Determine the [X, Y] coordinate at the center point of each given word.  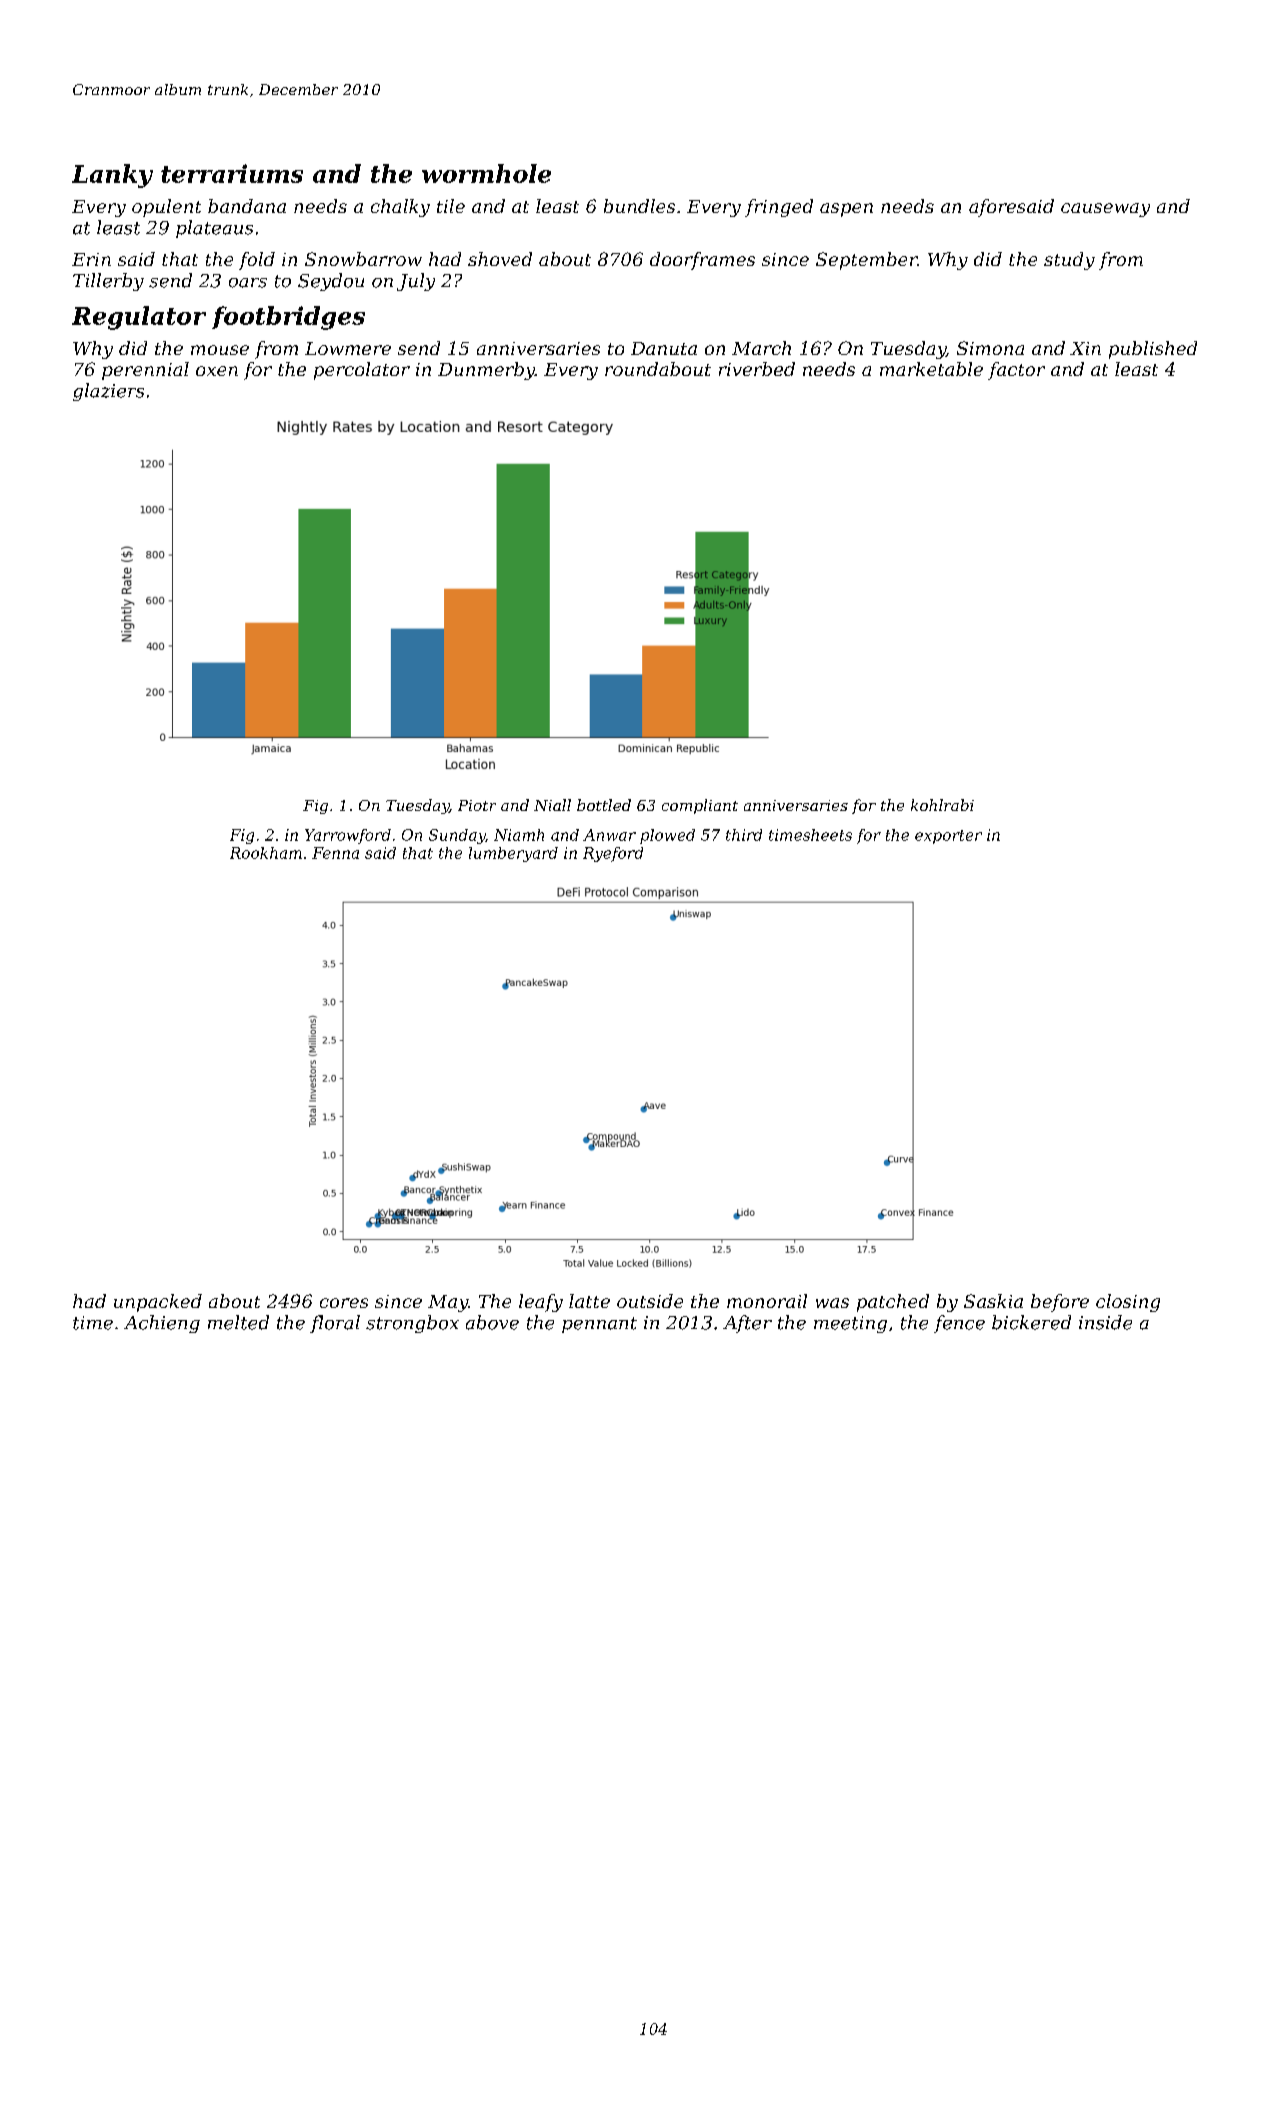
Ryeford [613, 854]
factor [1016, 371]
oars [248, 283]
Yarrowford [348, 836]
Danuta [664, 348]
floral [335, 1324]
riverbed [757, 369]
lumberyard [513, 854]
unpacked [158, 1303]
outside [650, 1301]
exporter [948, 837]
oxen [217, 371]
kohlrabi [942, 805]
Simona [990, 348]
